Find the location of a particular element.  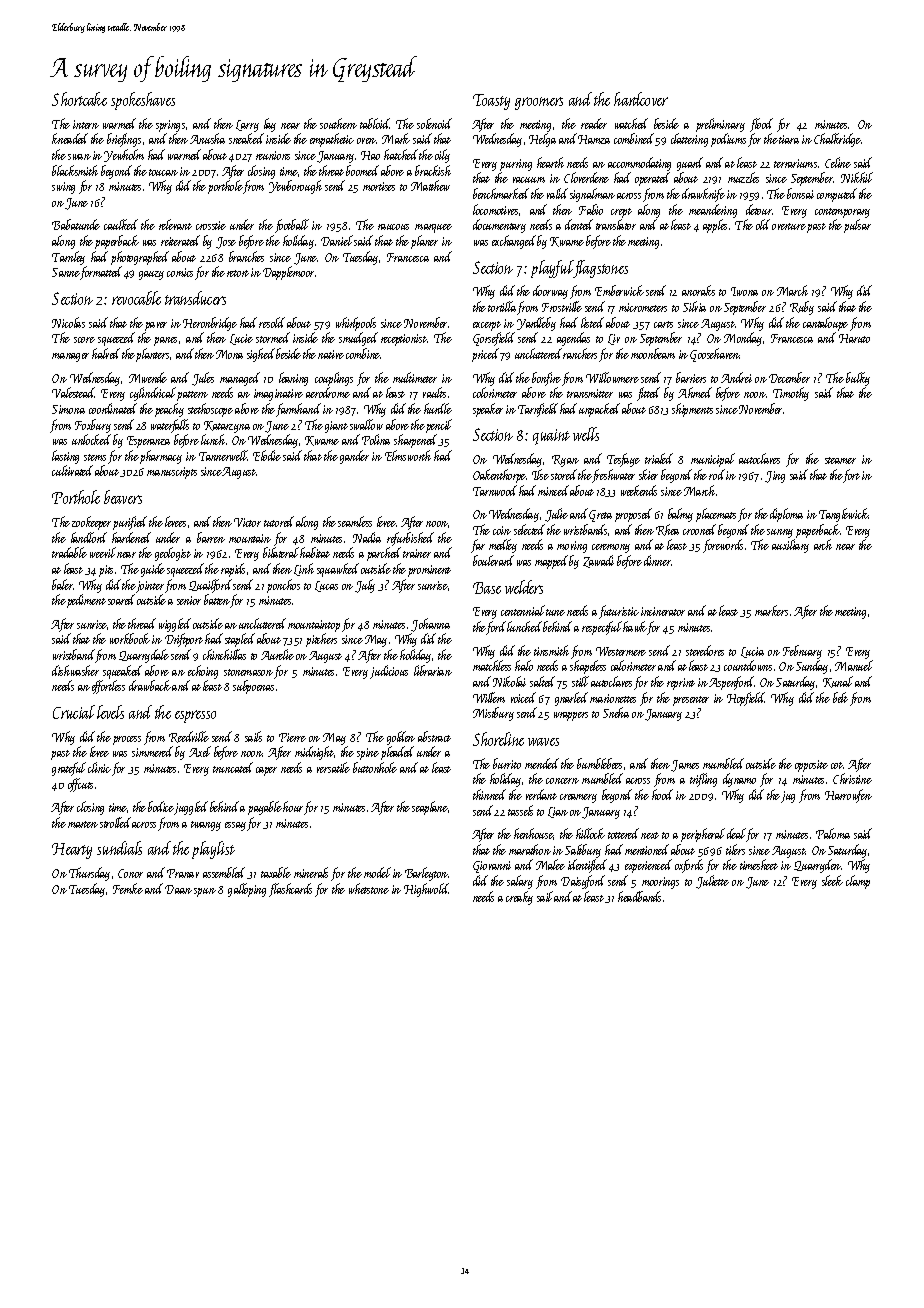

seamless is located at coordinates (355, 521).
